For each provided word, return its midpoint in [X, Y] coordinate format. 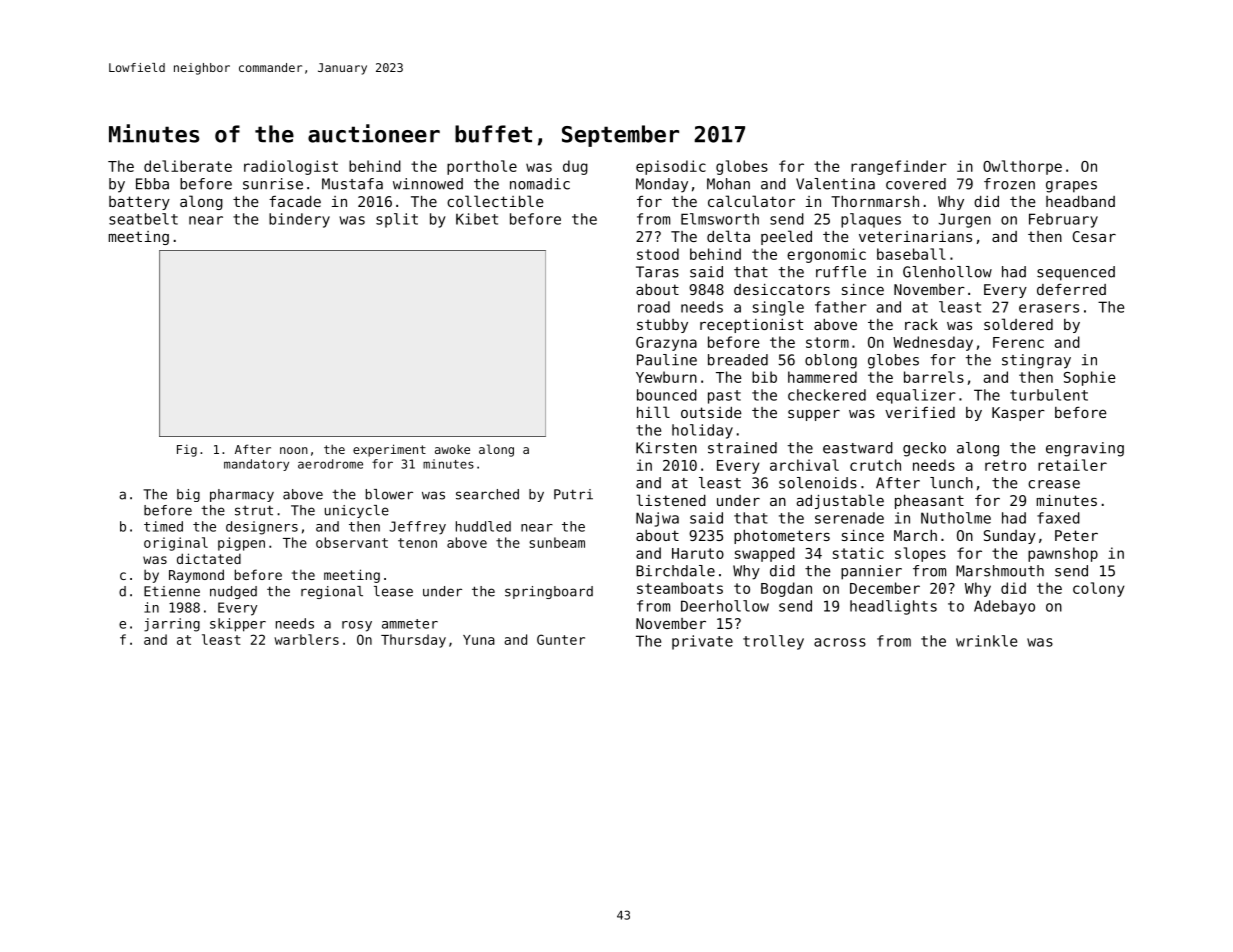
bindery [299, 220]
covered [916, 184]
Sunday [1010, 537]
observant [352, 542]
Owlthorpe [1022, 167]
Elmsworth [720, 219]
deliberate [188, 166]
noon [294, 450]
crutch [875, 465]
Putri [573, 494]
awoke [452, 449]
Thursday [413, 641]
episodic [671, 167]
